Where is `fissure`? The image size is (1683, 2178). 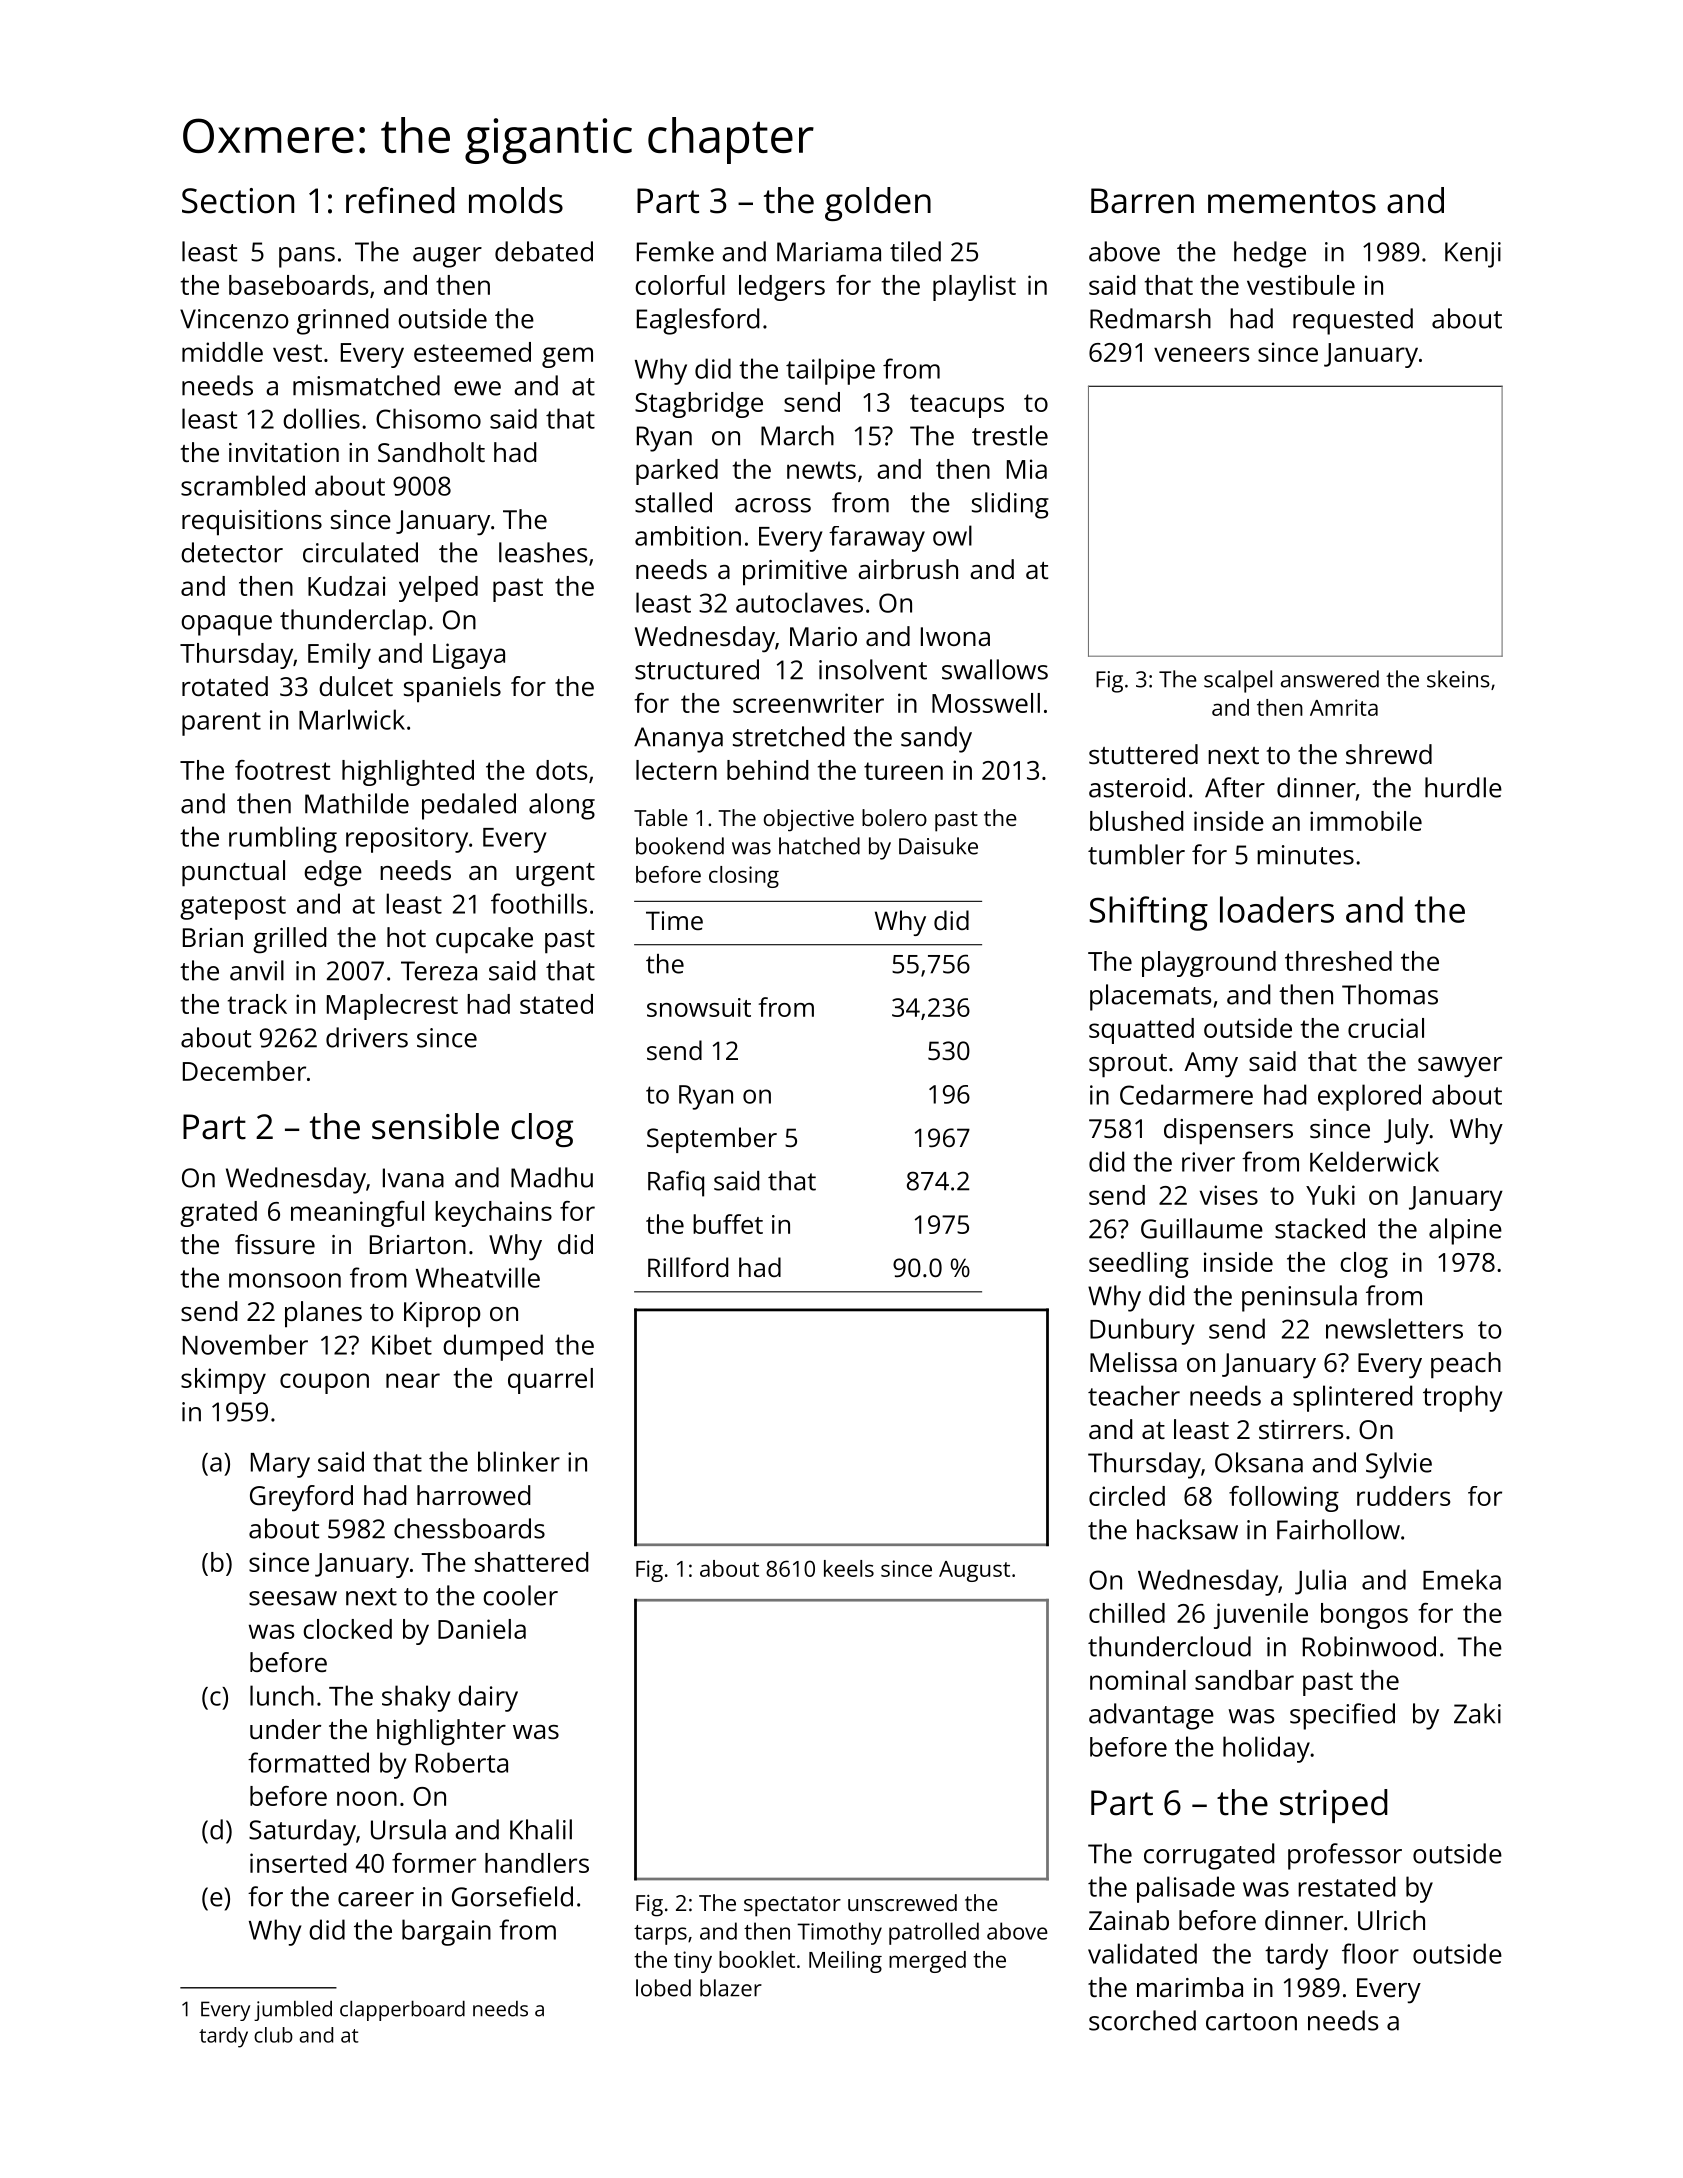
fissure is located at coordinates (275, 1244).
